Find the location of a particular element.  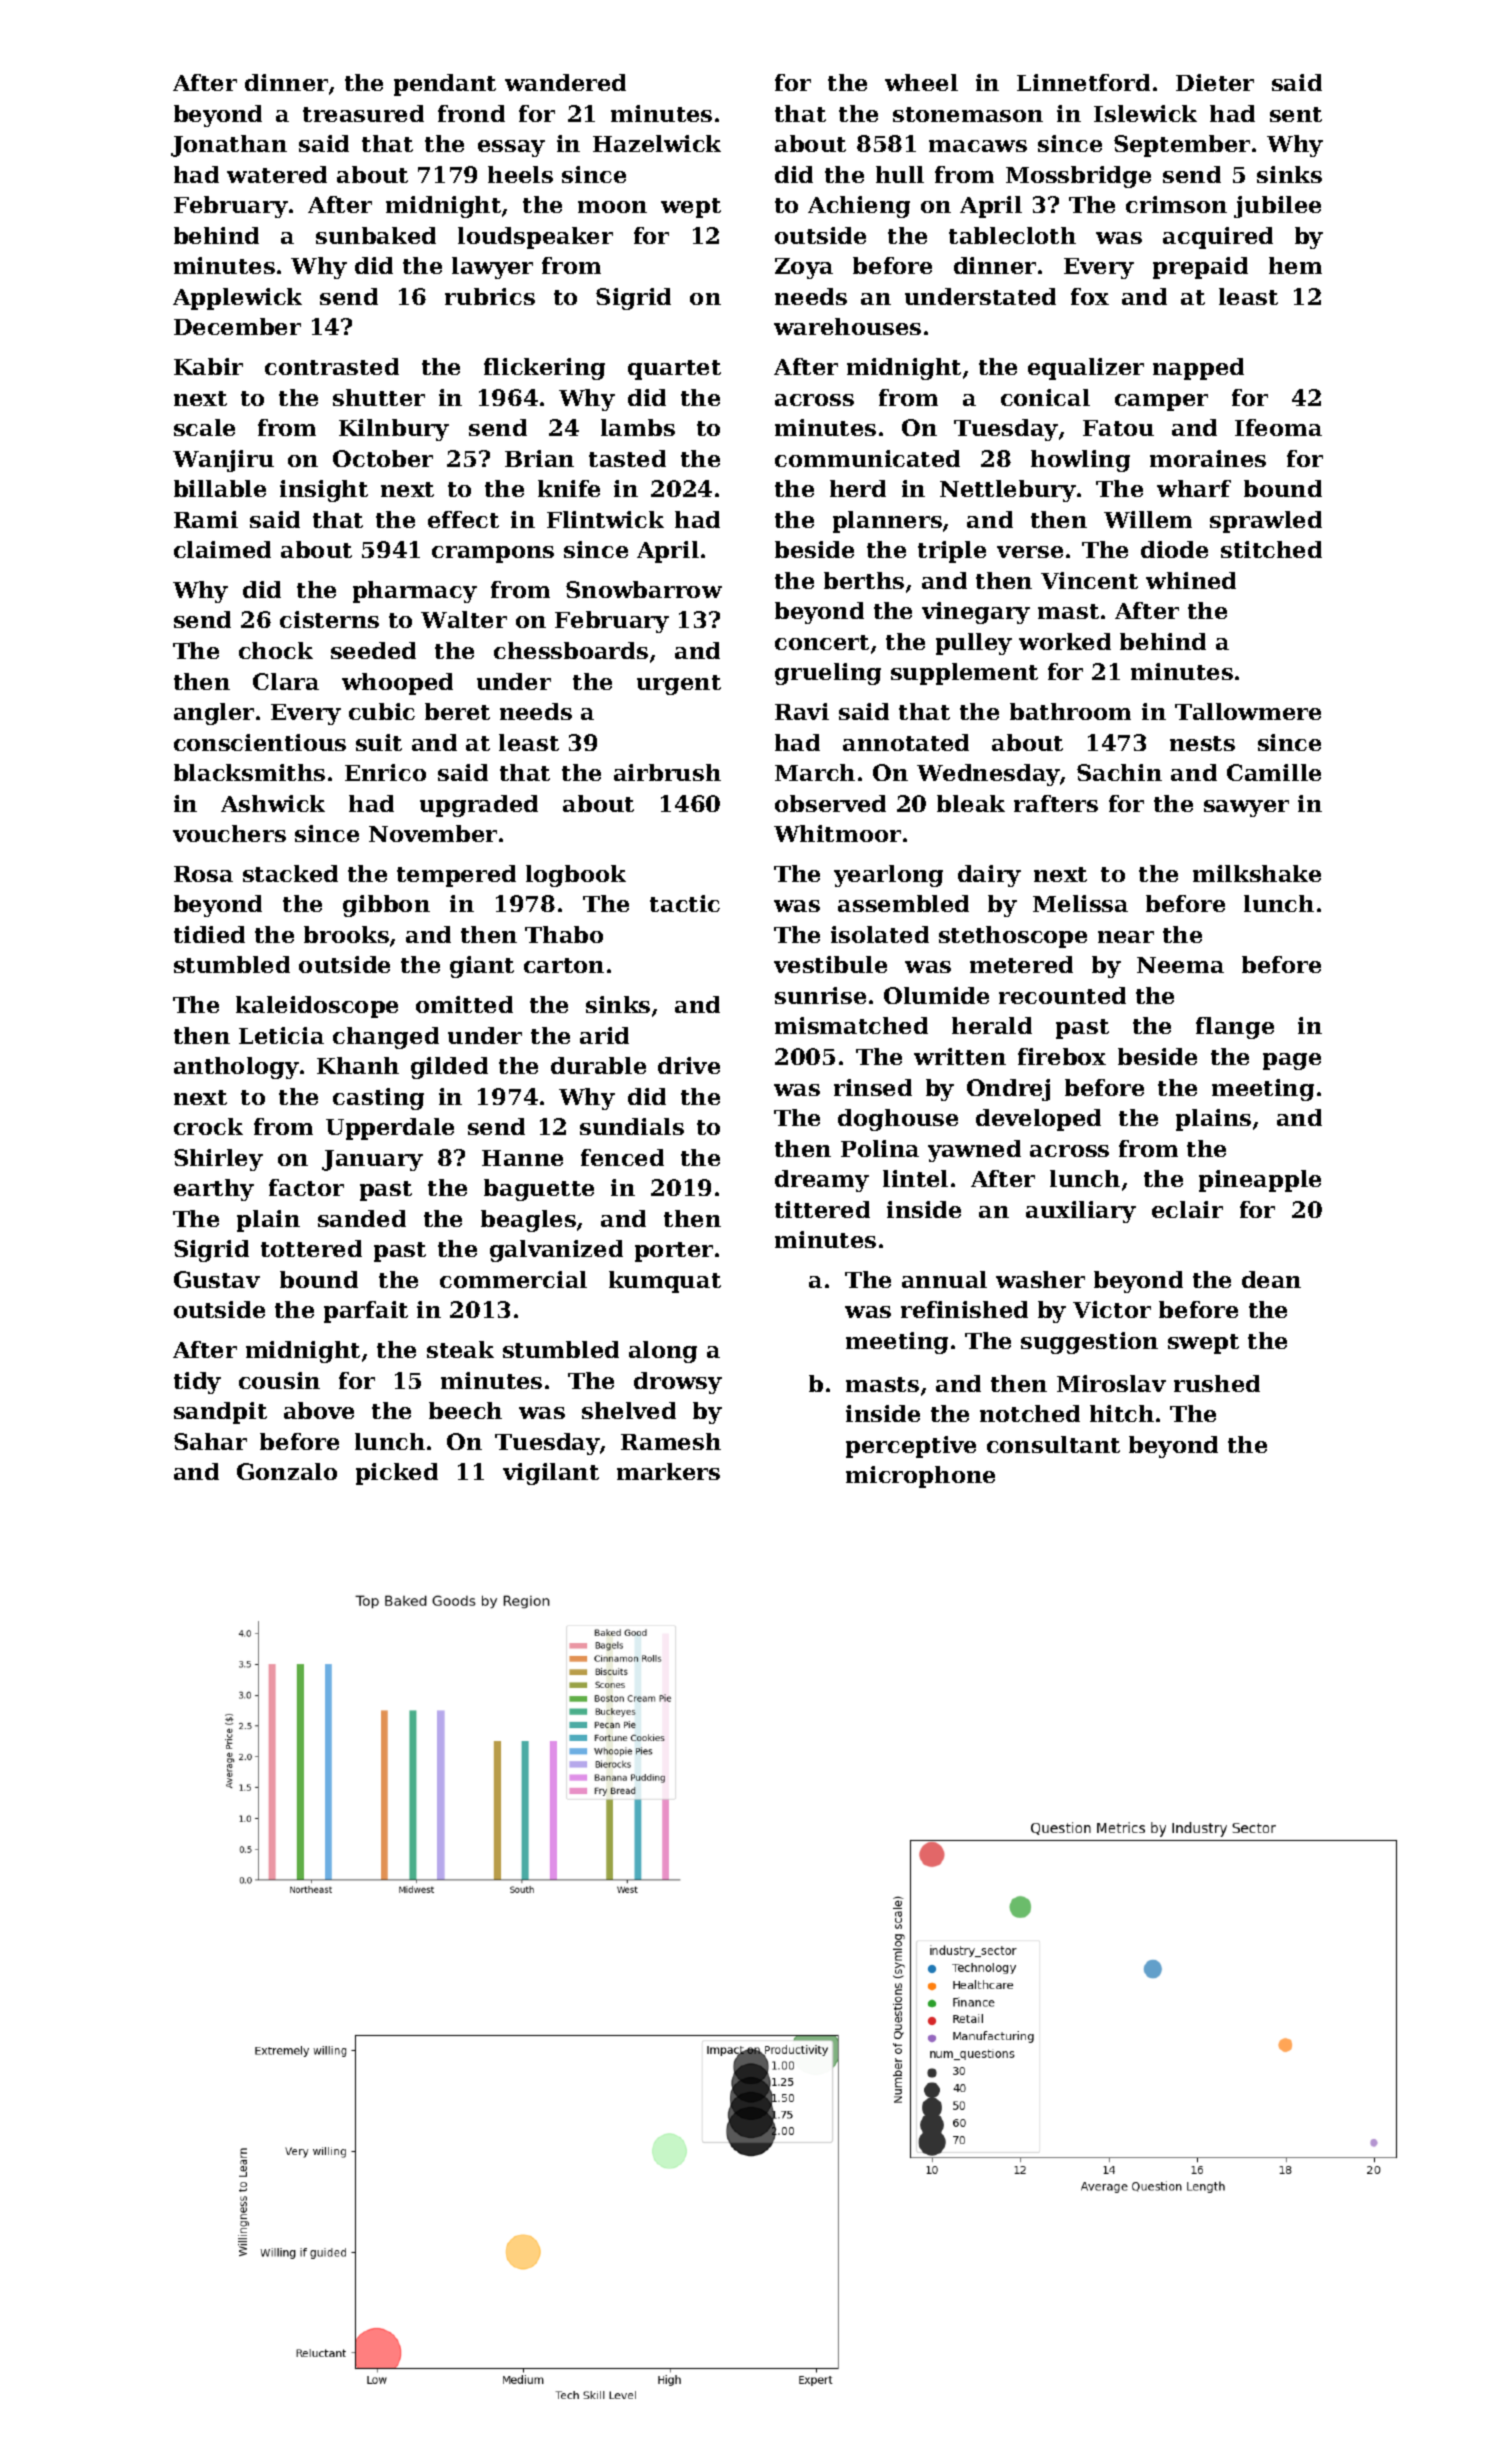

hem is located at coordinates (1295, 265).
